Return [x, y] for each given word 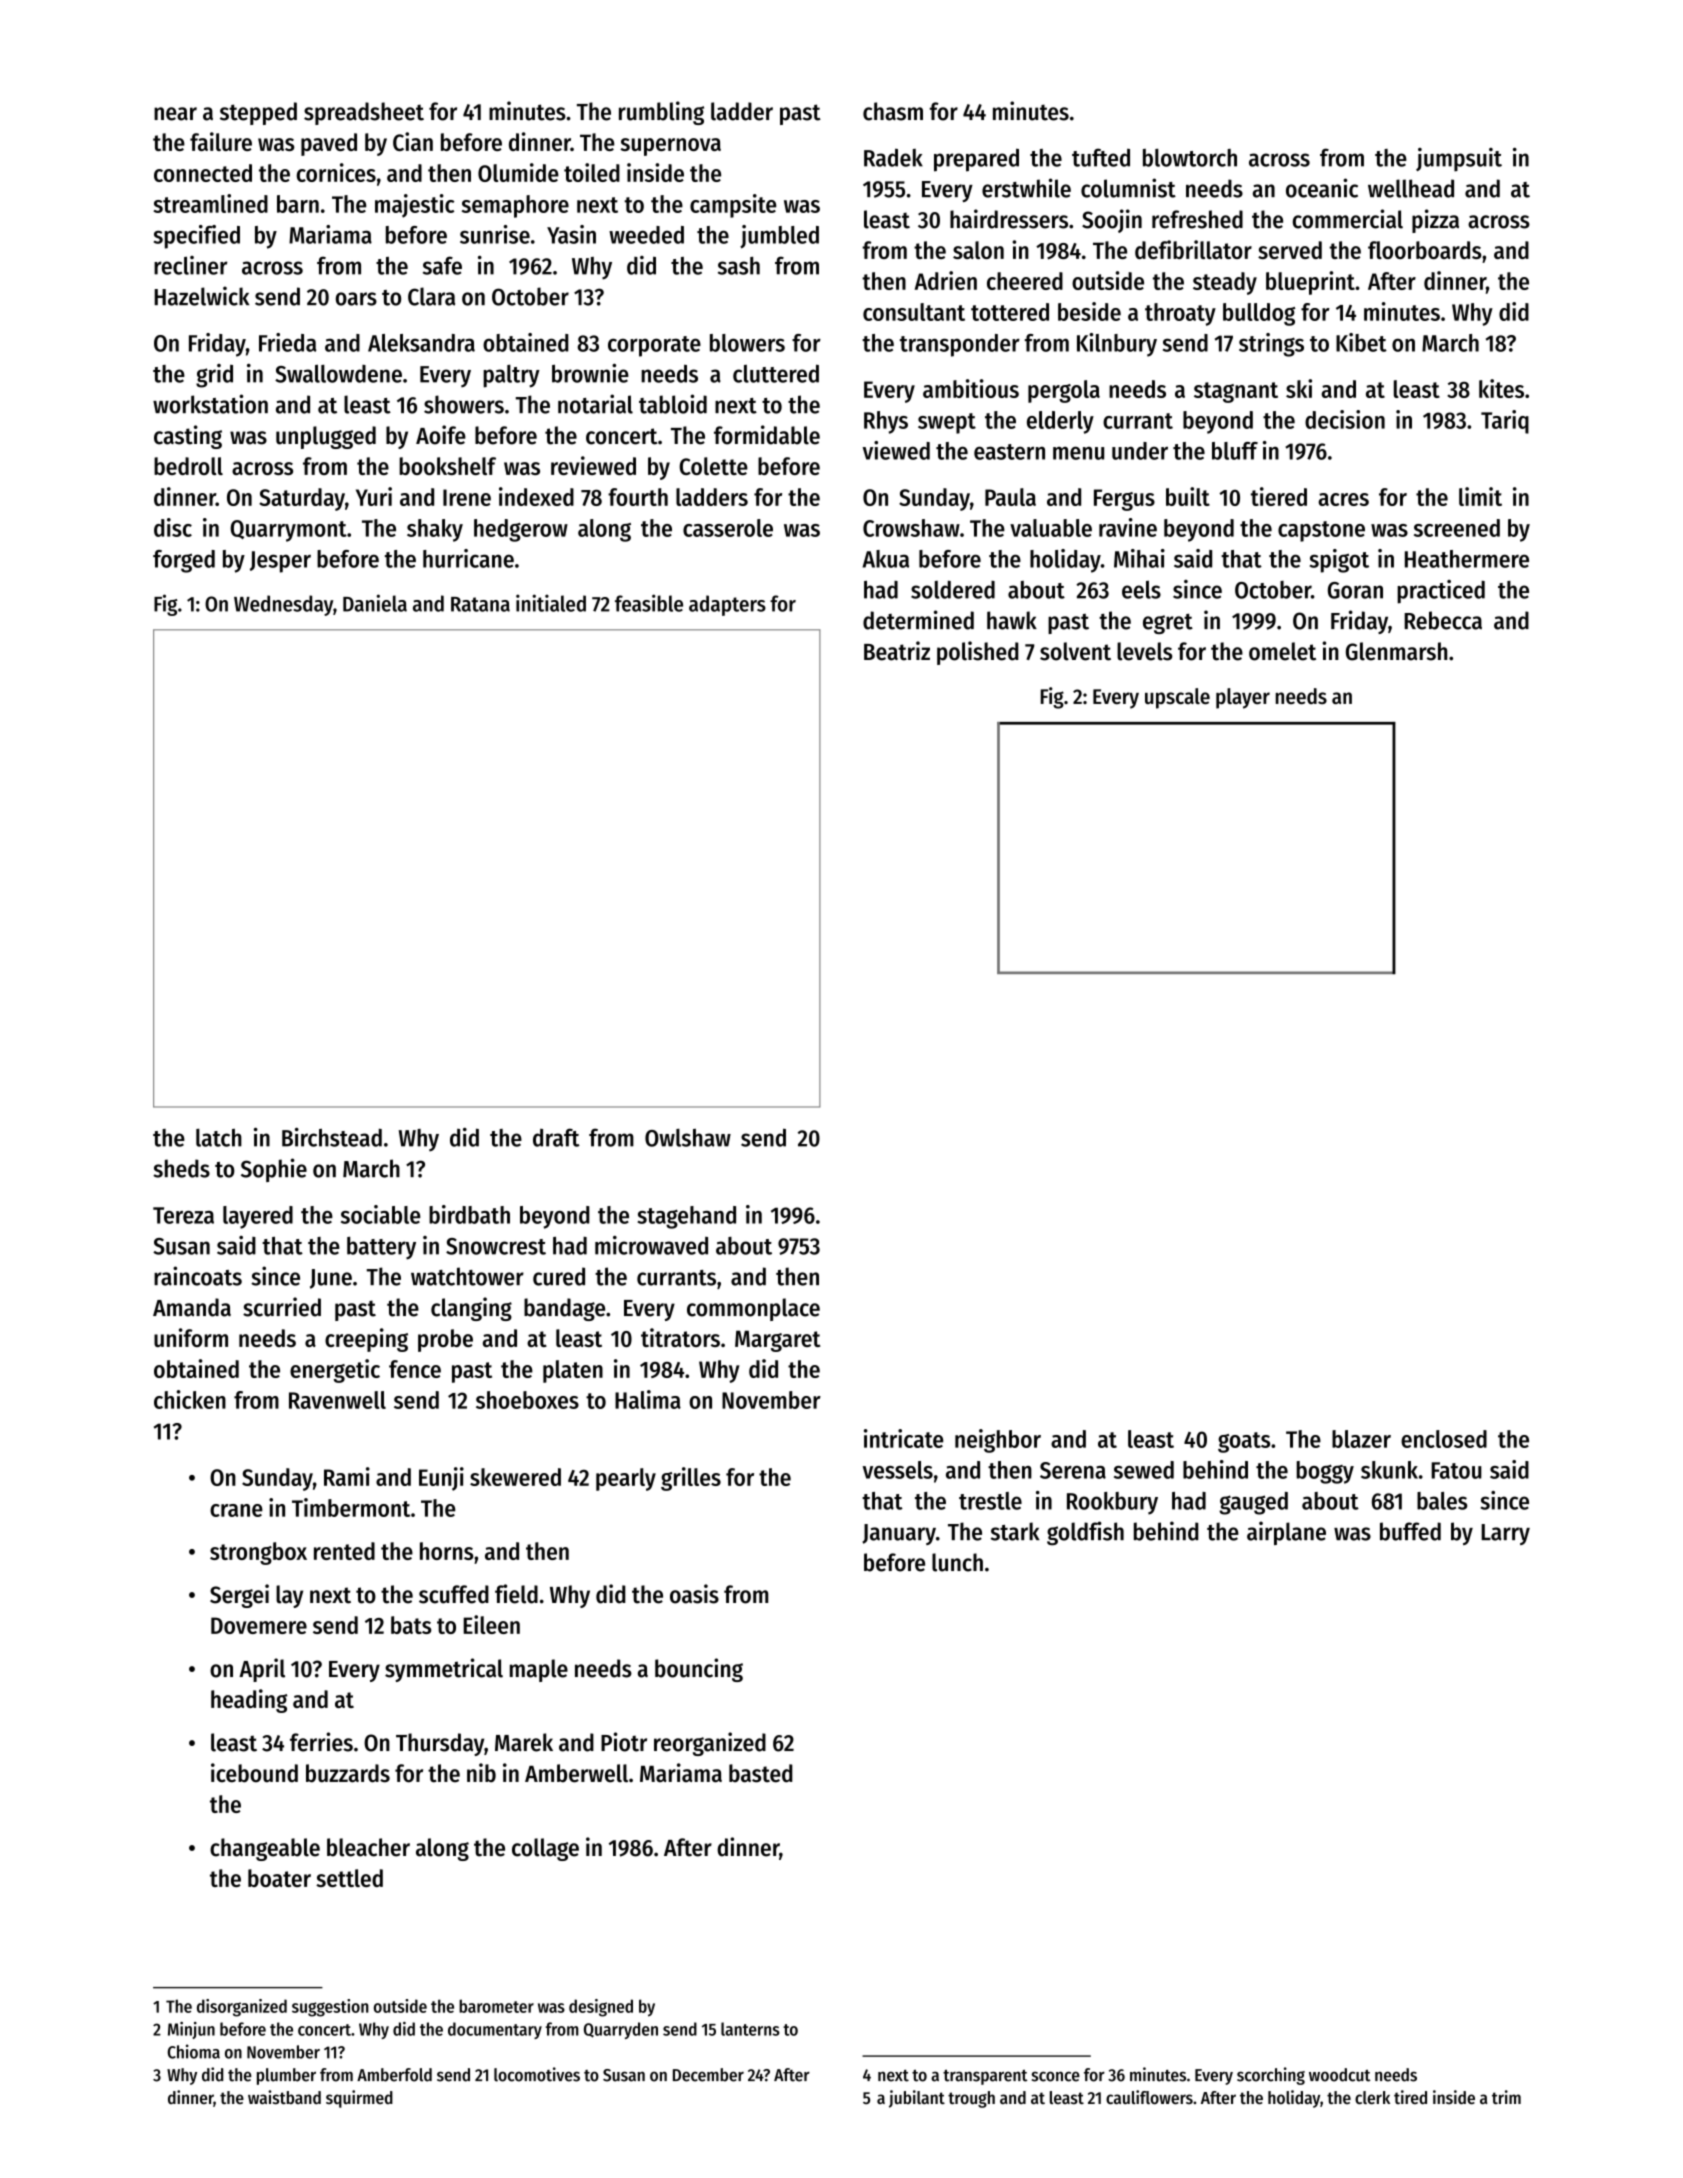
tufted [1101, 157]
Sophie [274, 1170]
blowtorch [1190, 158]
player [1243, 698]
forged [184, 561]
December [708, 2075]
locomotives [537, 2074]
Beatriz [897, 651]
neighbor [998, 1441]
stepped [258, 113]
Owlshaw [688, 1138]
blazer [1361, 1439]
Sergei [239, 1596]
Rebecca [1443, 620]
